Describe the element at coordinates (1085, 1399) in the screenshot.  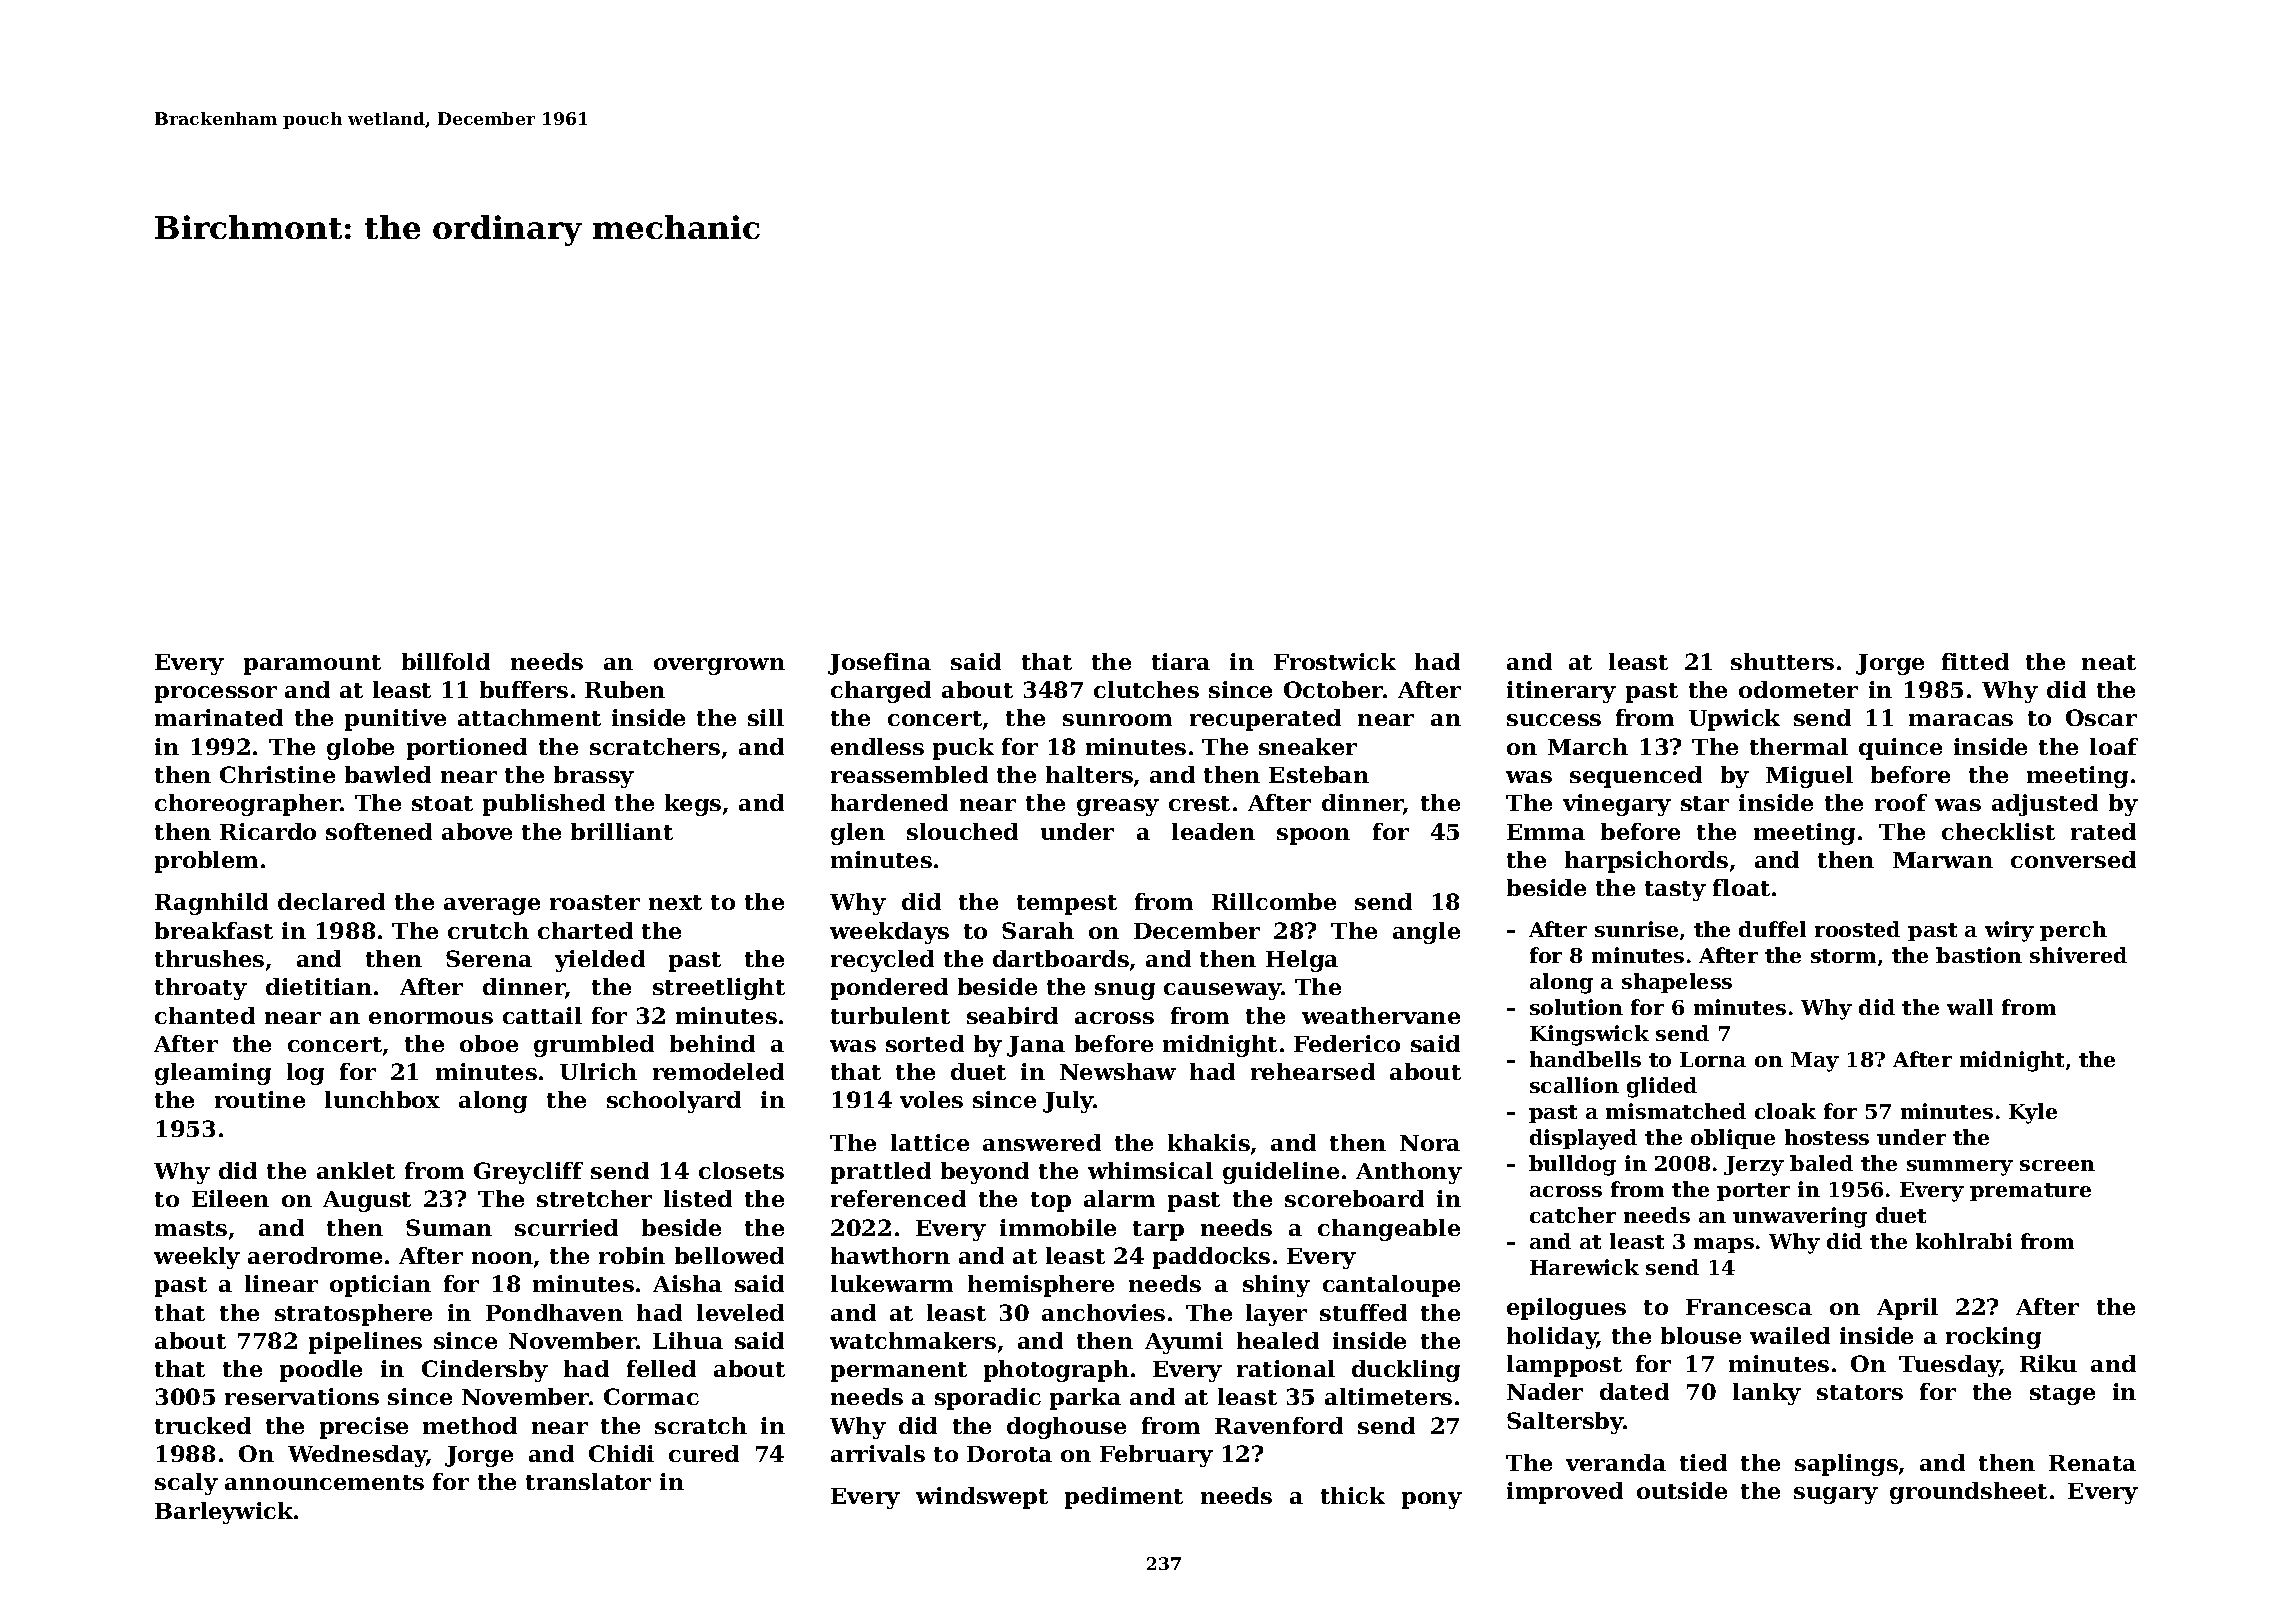
I see `parka` at that location.
